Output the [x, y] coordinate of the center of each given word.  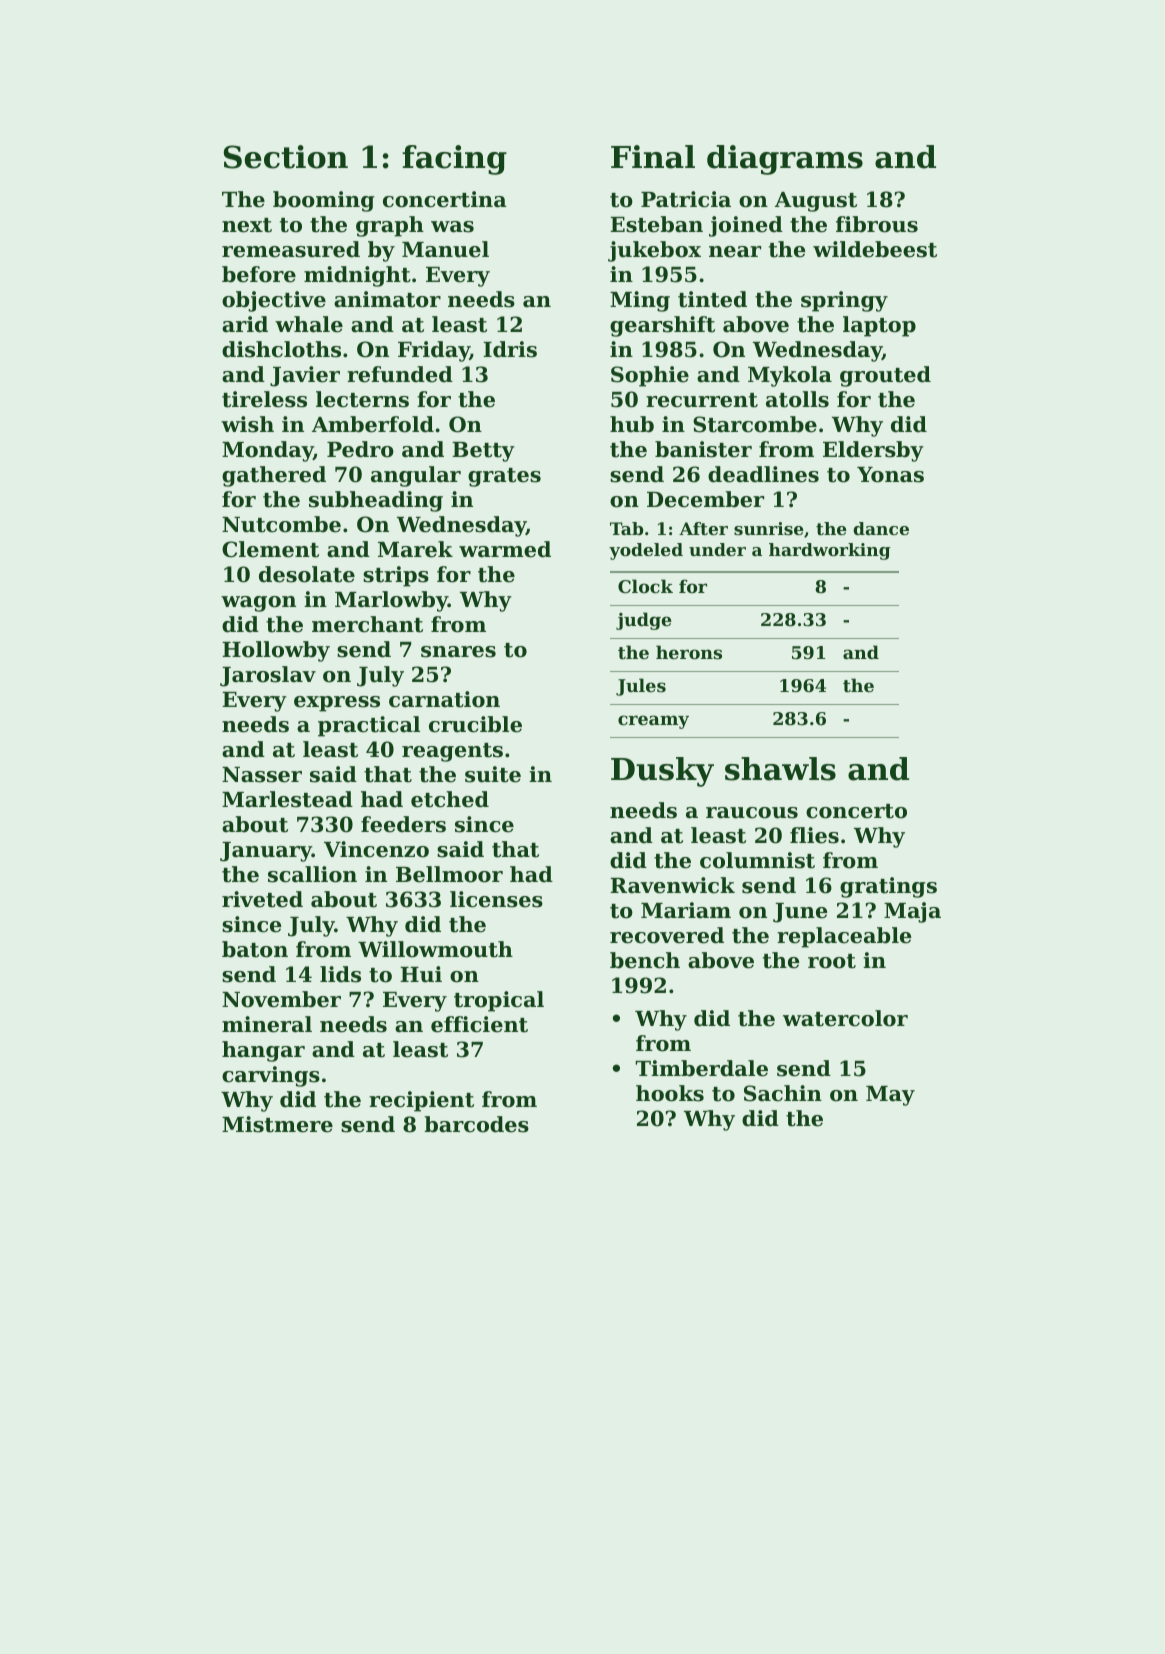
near [735, 252]
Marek [415, 549]
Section [286, 157]
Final [653, 157]
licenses [496, 899]
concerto [856, 811]
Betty [483, 452]
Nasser [262, 775]
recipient [421, 1101]
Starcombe [755, 424]
